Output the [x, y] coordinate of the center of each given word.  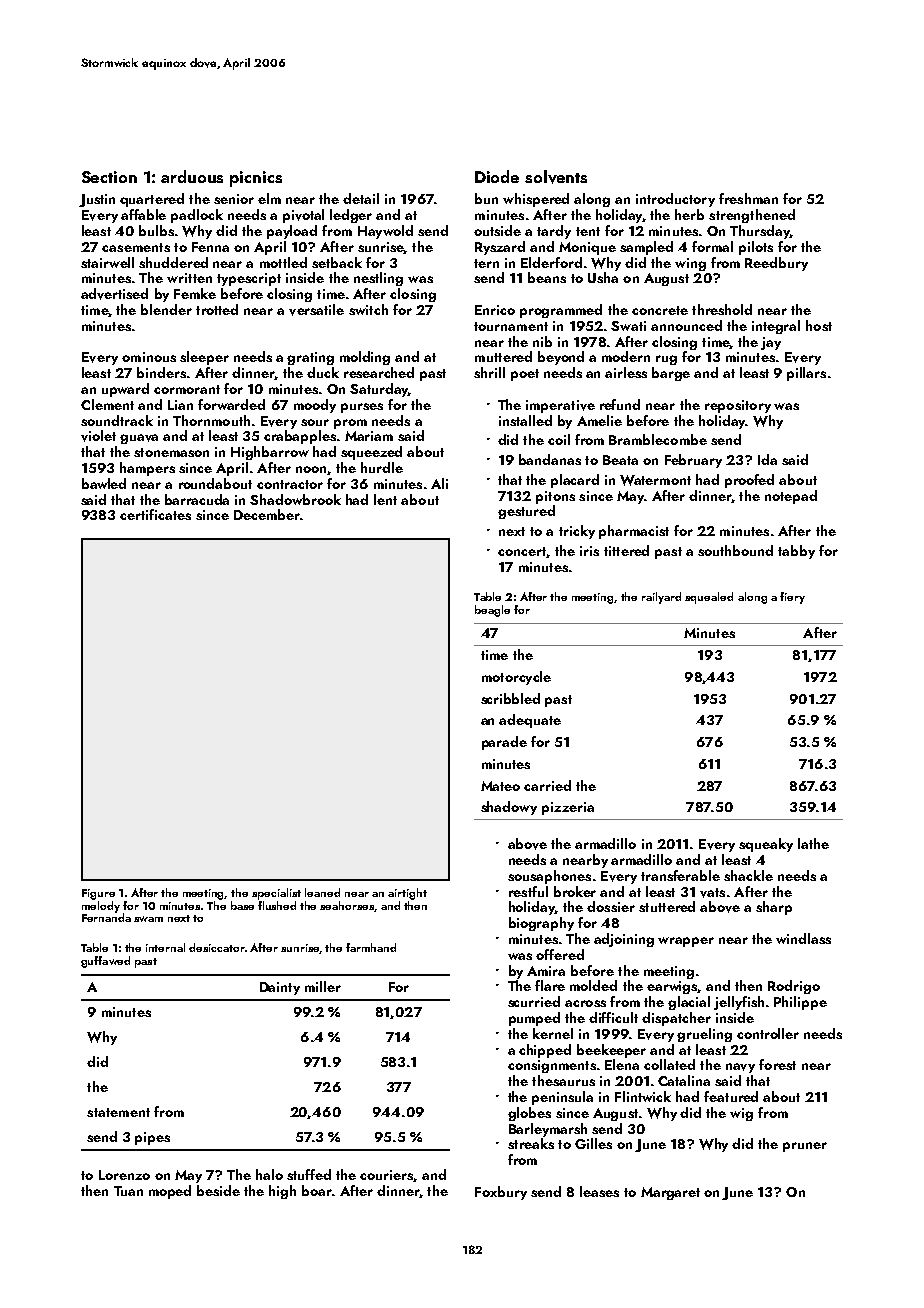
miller [323, 986]
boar [317, 1190]
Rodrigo [794, 987]
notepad [791, 497]
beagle [492, 611]
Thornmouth [211, 420]
